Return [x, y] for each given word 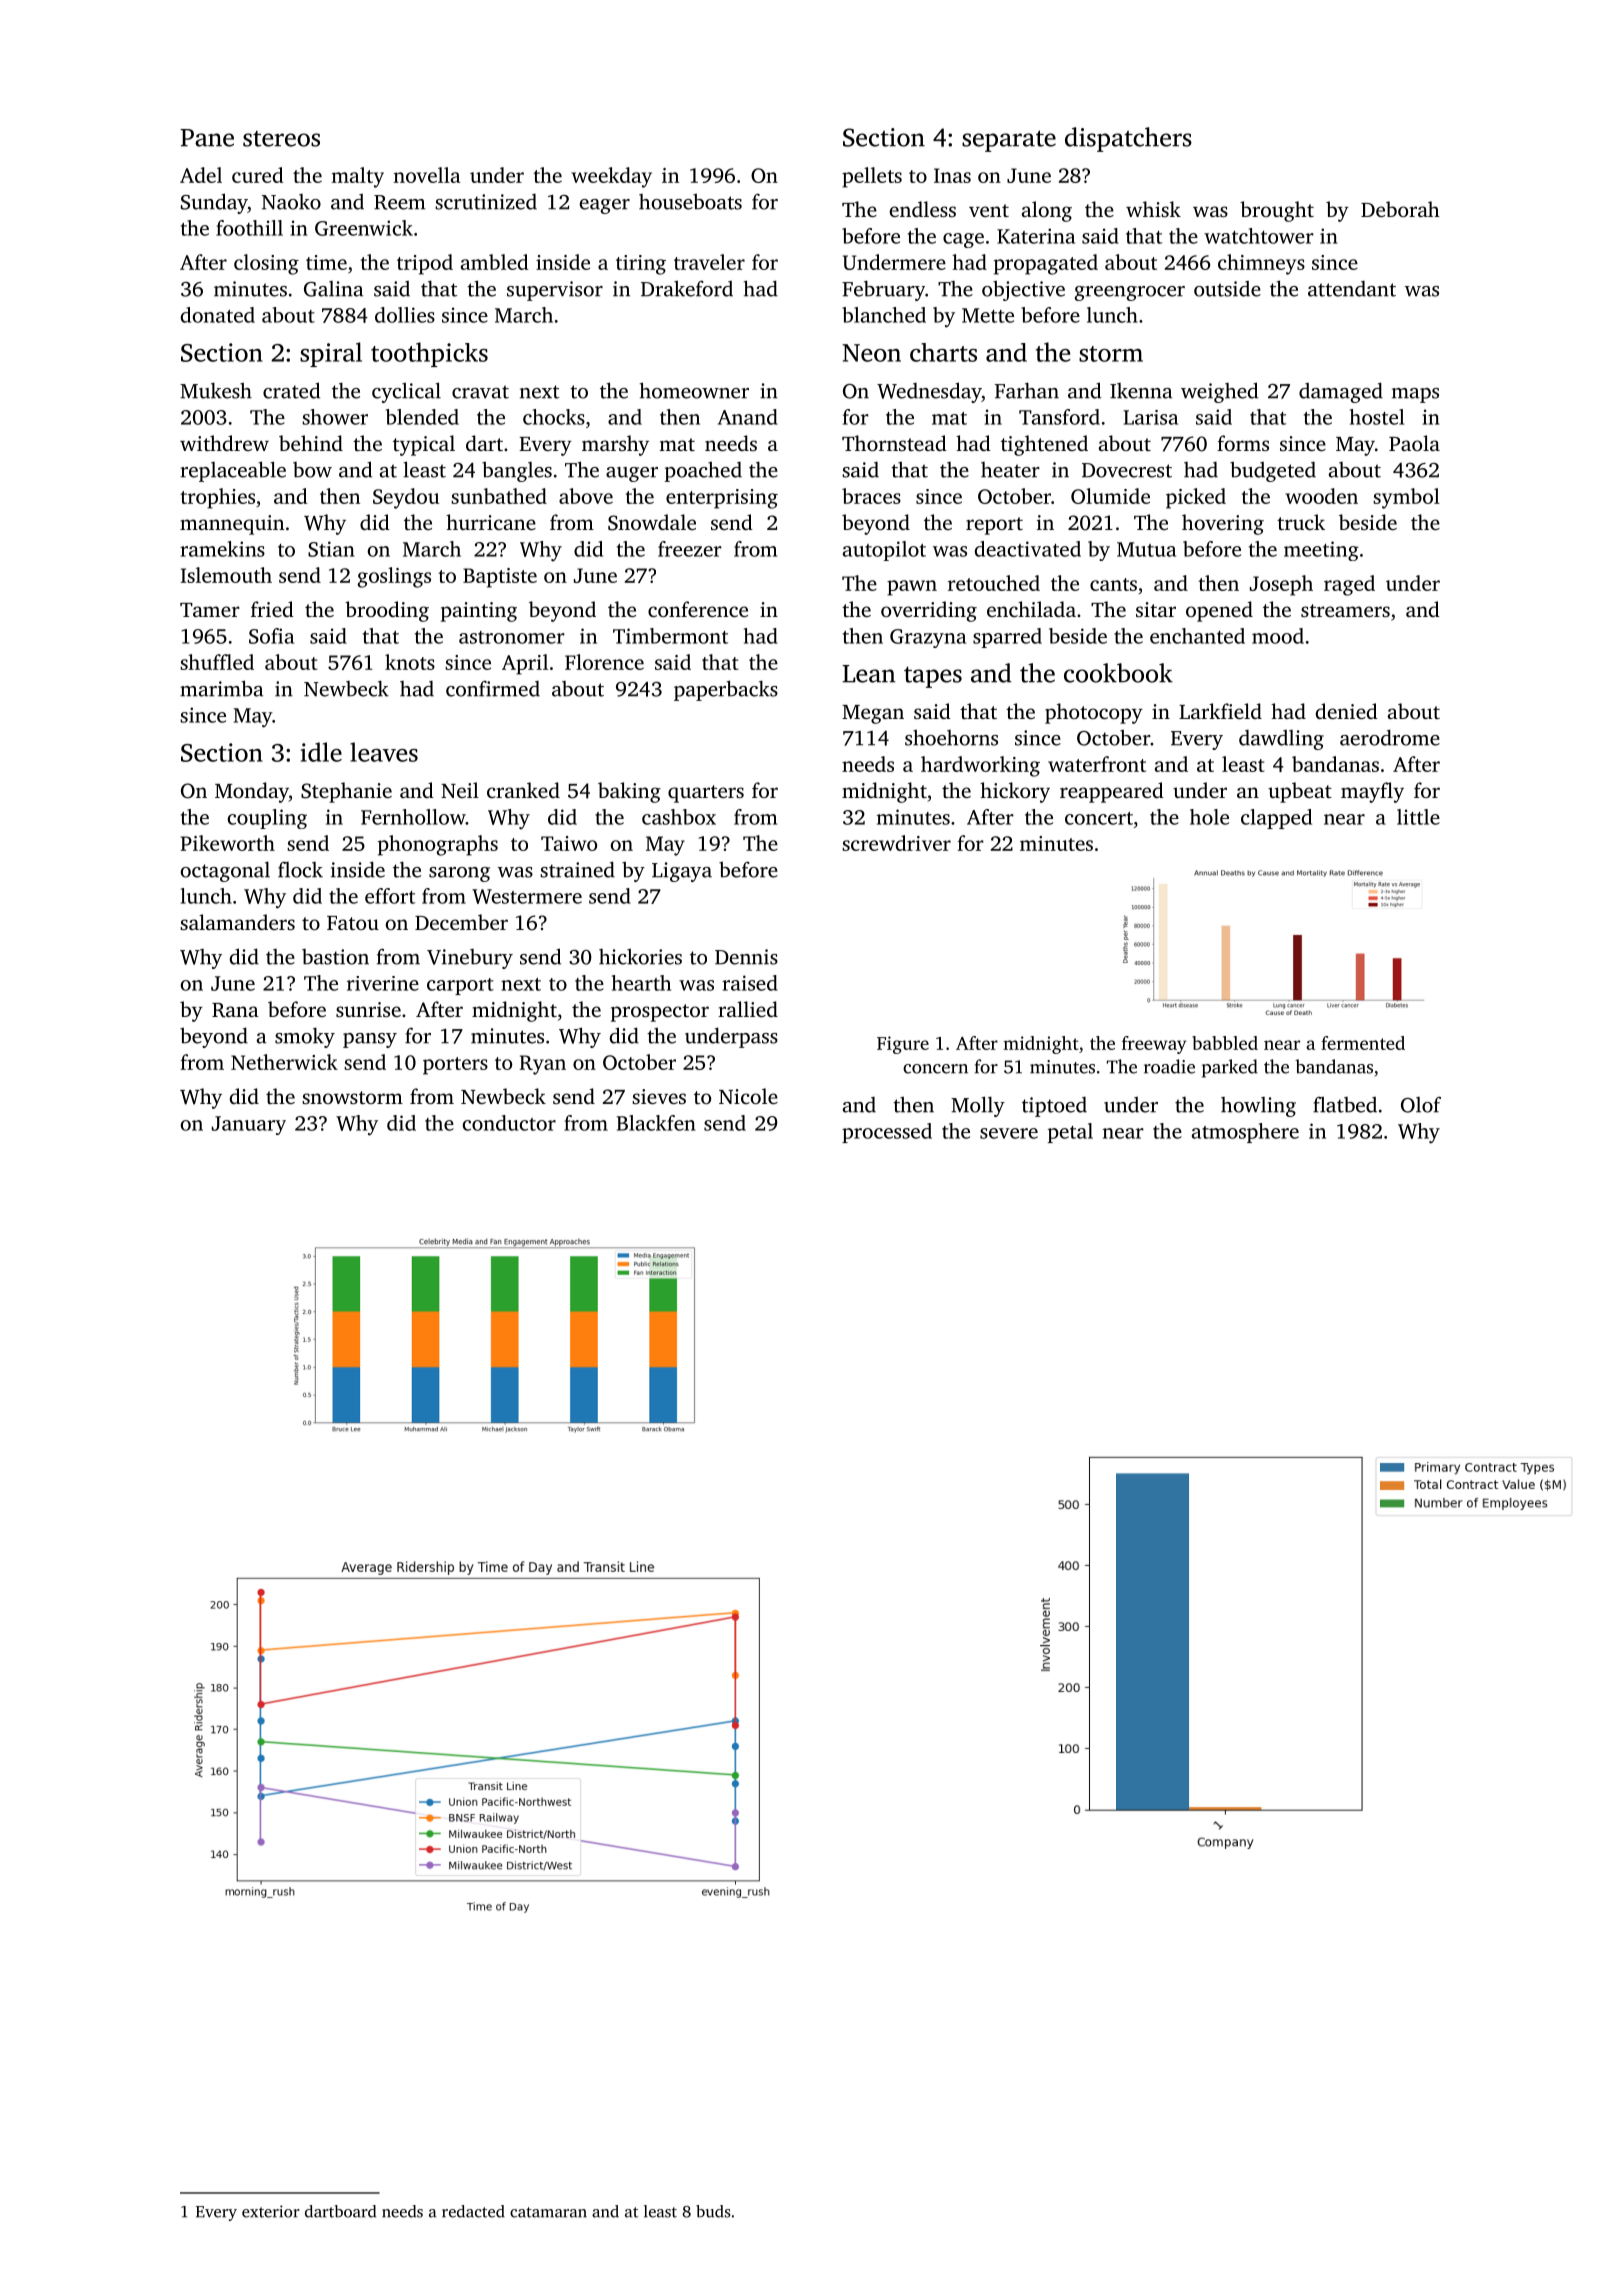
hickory [1015, 792]
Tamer [210, 610]
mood [1278, 636]
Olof [1421, 1104]
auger [632, 474]
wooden [1322, 496]
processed [887, 1133]
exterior [271, 2211]
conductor [509, 1123]
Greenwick [364, 228]
